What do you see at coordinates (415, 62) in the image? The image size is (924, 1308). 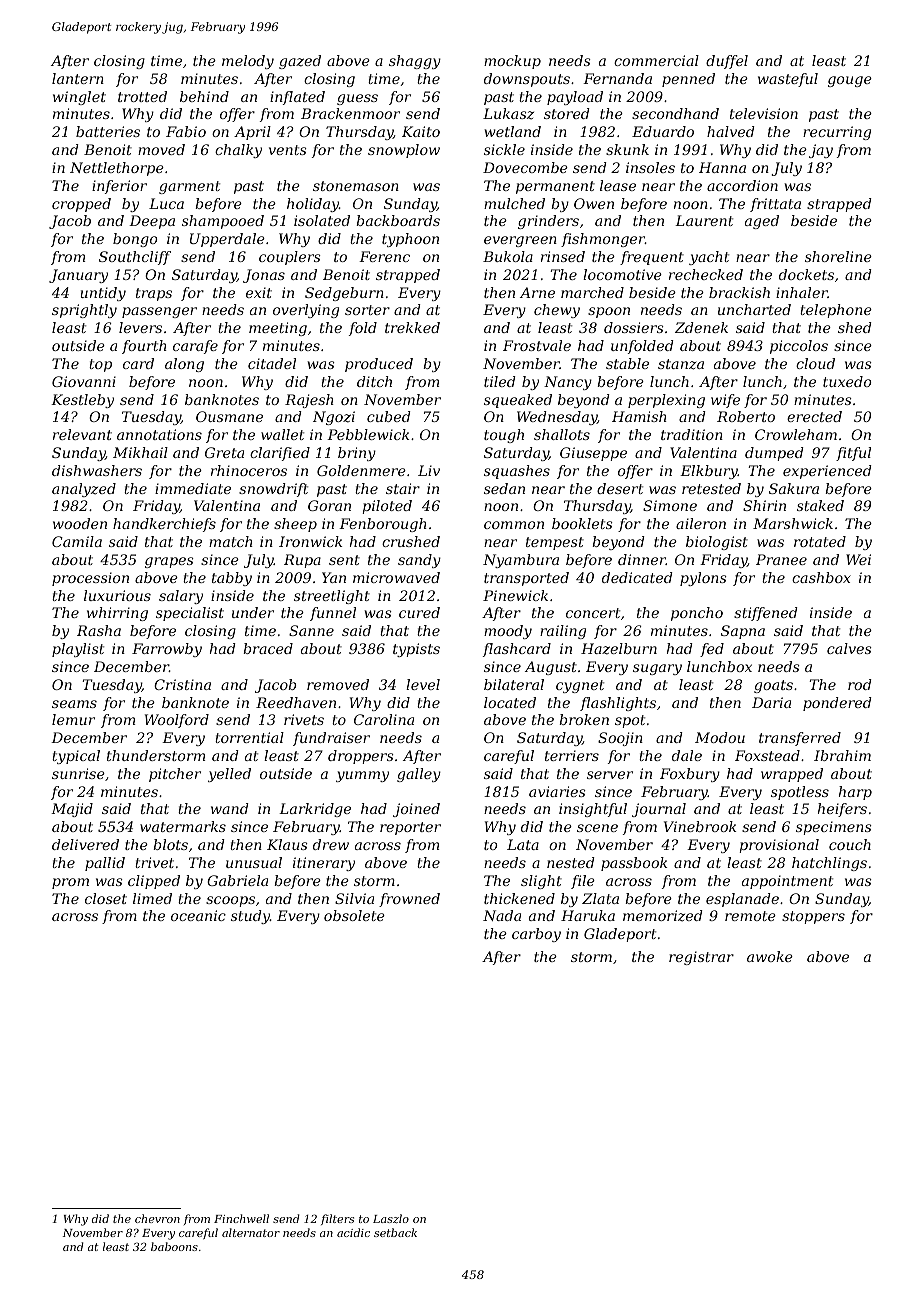 I see `shaggy` at bounding box center [415, 62].
